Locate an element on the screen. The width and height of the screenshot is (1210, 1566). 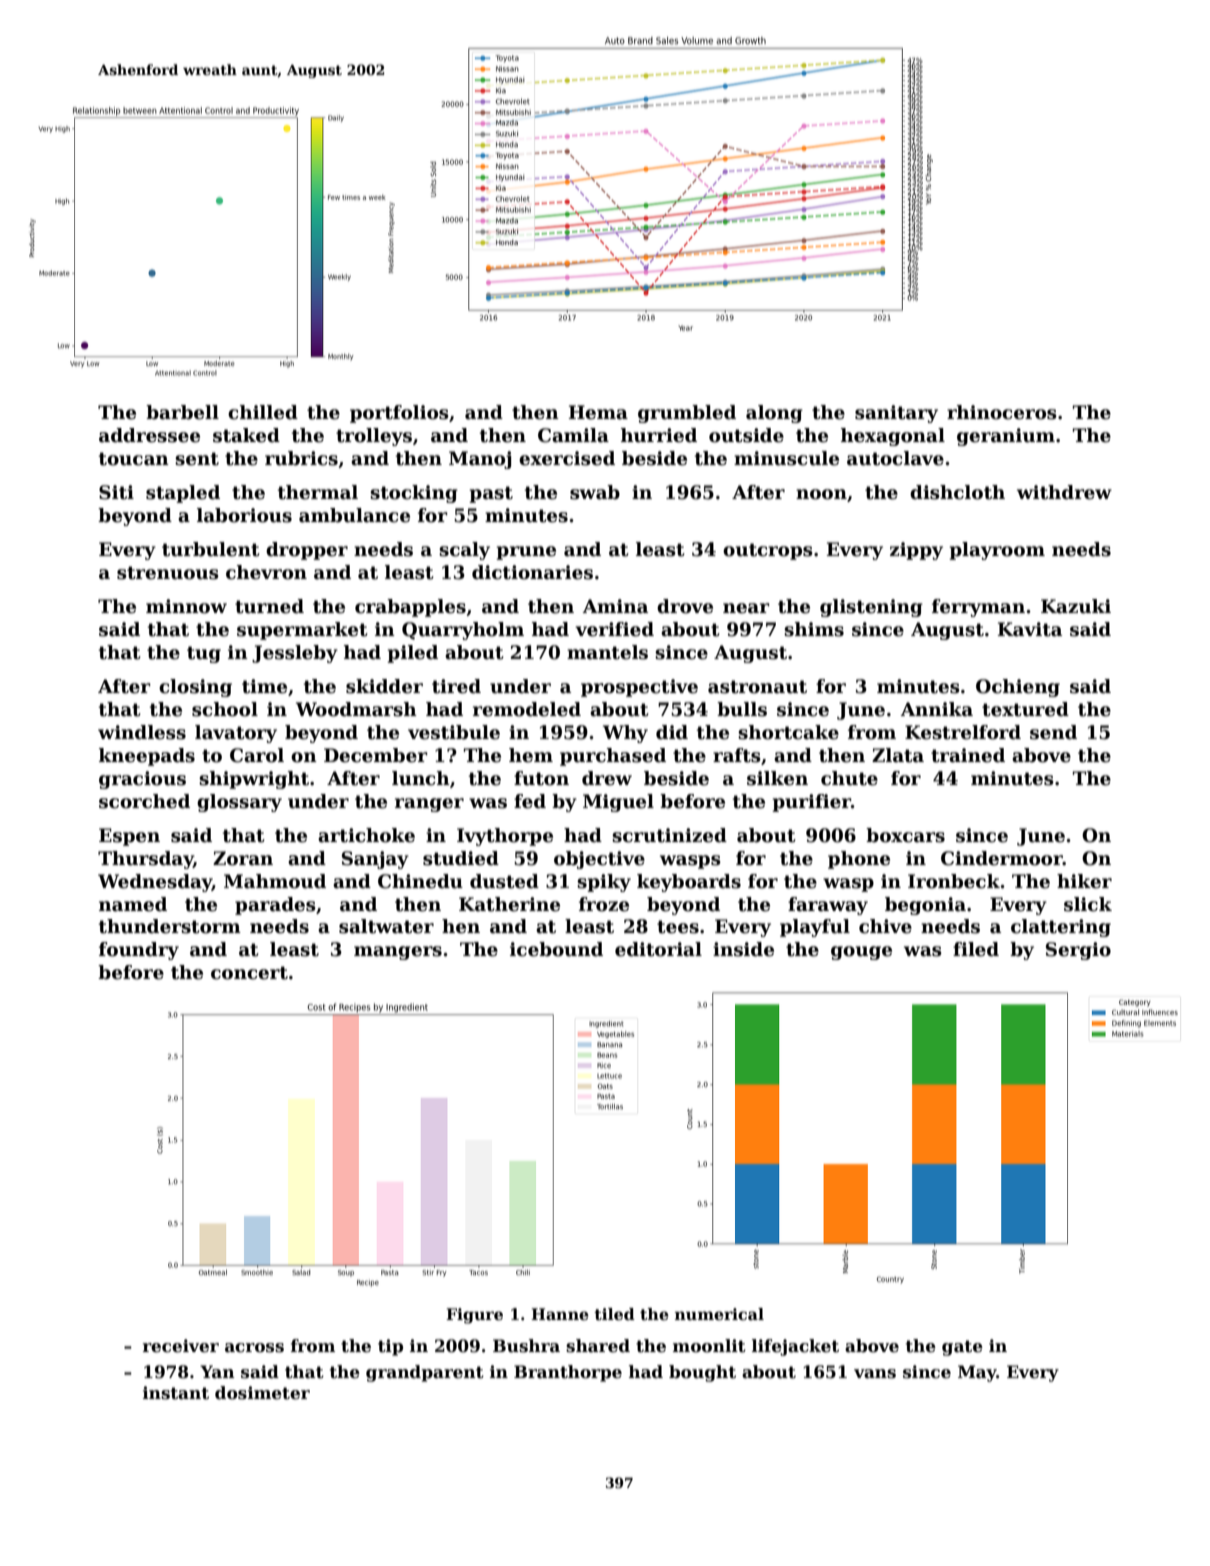
inside is located at coordinates (743, 949).
